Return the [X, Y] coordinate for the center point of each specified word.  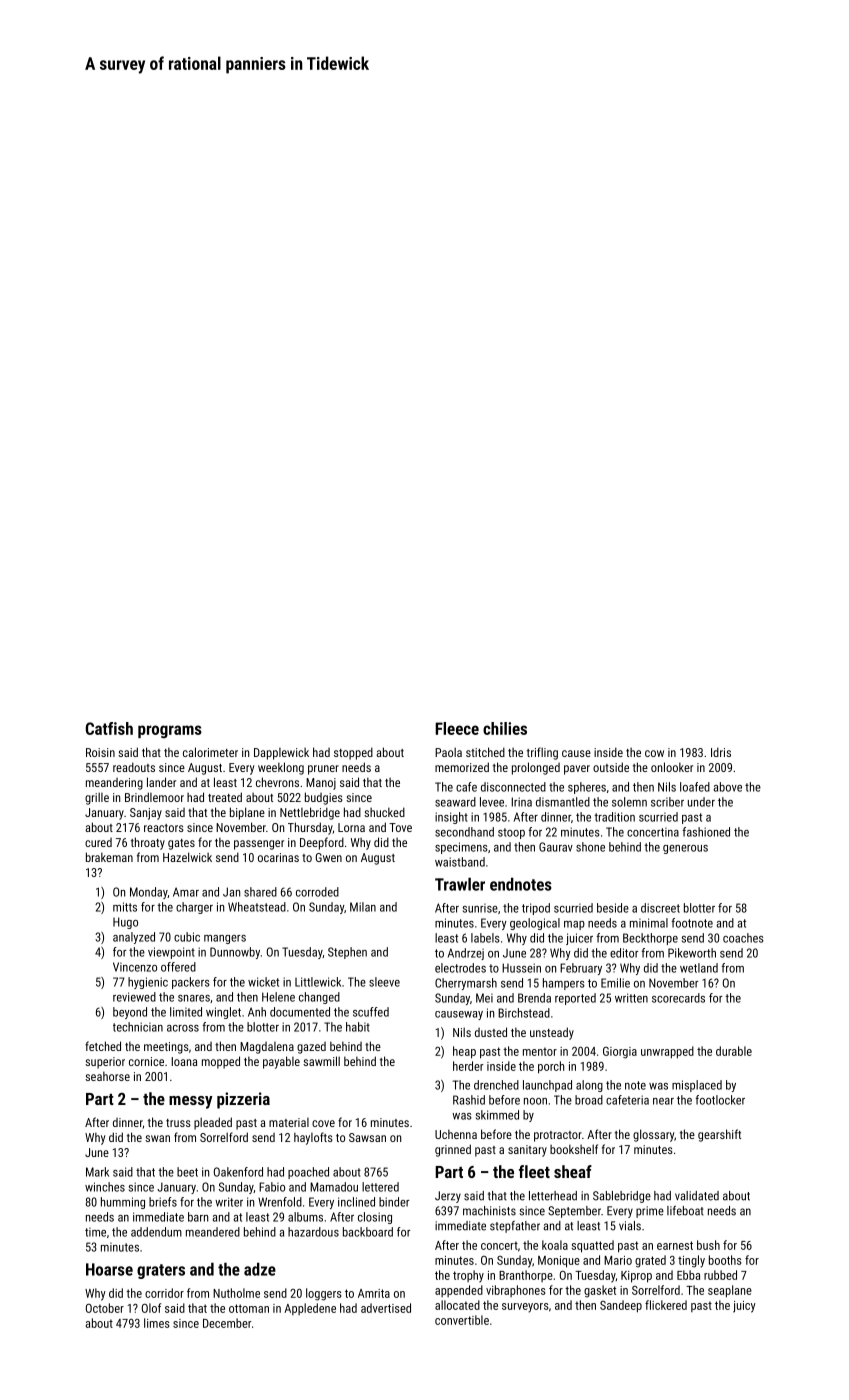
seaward [455, 802]
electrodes [460, 968]
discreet [660, 908]
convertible [462, 1320]
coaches [743, 938]
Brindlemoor [154, 797]
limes [156, 1323]
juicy [744, 1307]
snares [194, 998]
